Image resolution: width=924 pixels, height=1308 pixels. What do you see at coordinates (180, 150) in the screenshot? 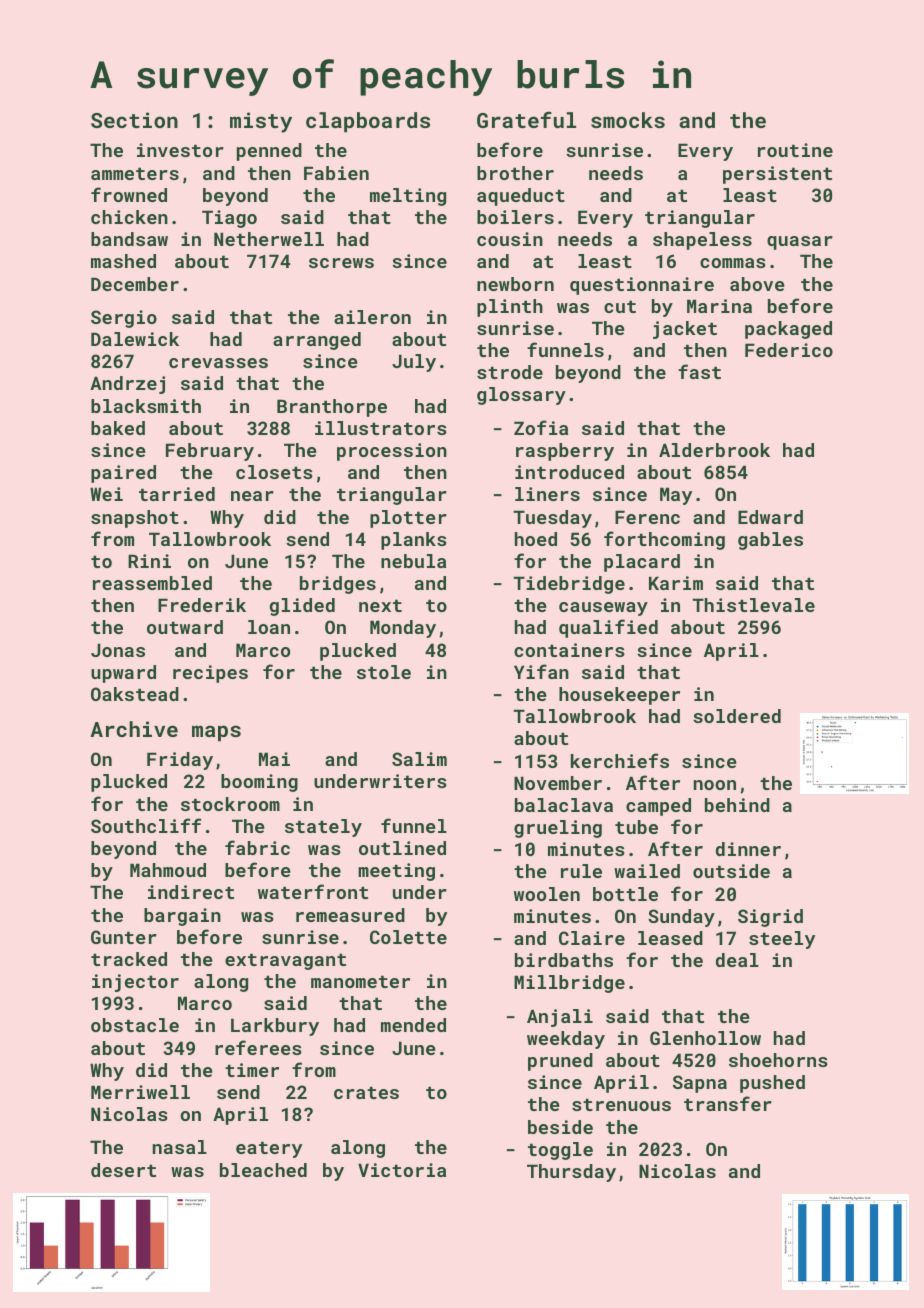
I see `investor` at bounding box center [180, 150].
